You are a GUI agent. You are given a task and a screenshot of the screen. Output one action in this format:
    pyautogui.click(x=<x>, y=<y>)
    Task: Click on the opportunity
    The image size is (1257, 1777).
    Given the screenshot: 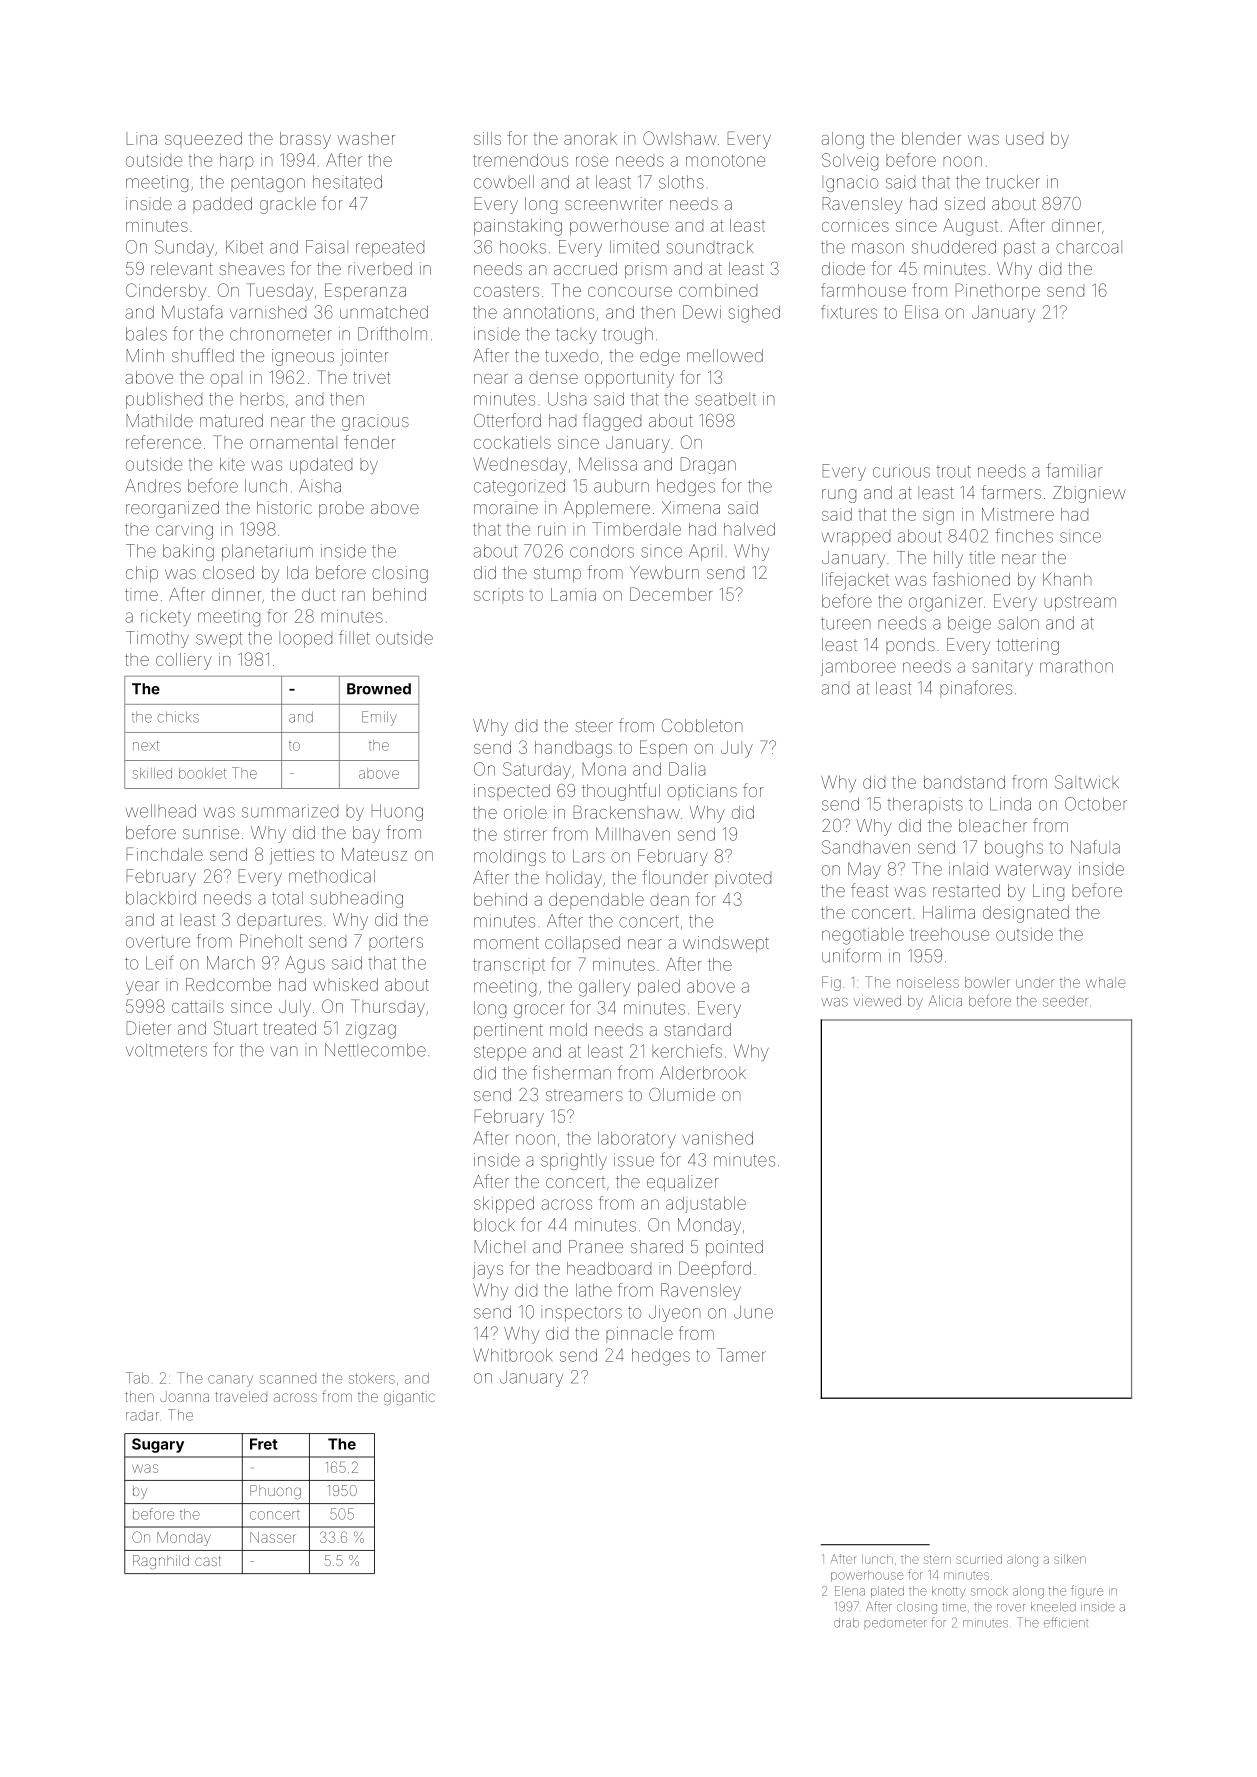 What is the action you would take?
    pyautogui.click(x=629, y=379)
